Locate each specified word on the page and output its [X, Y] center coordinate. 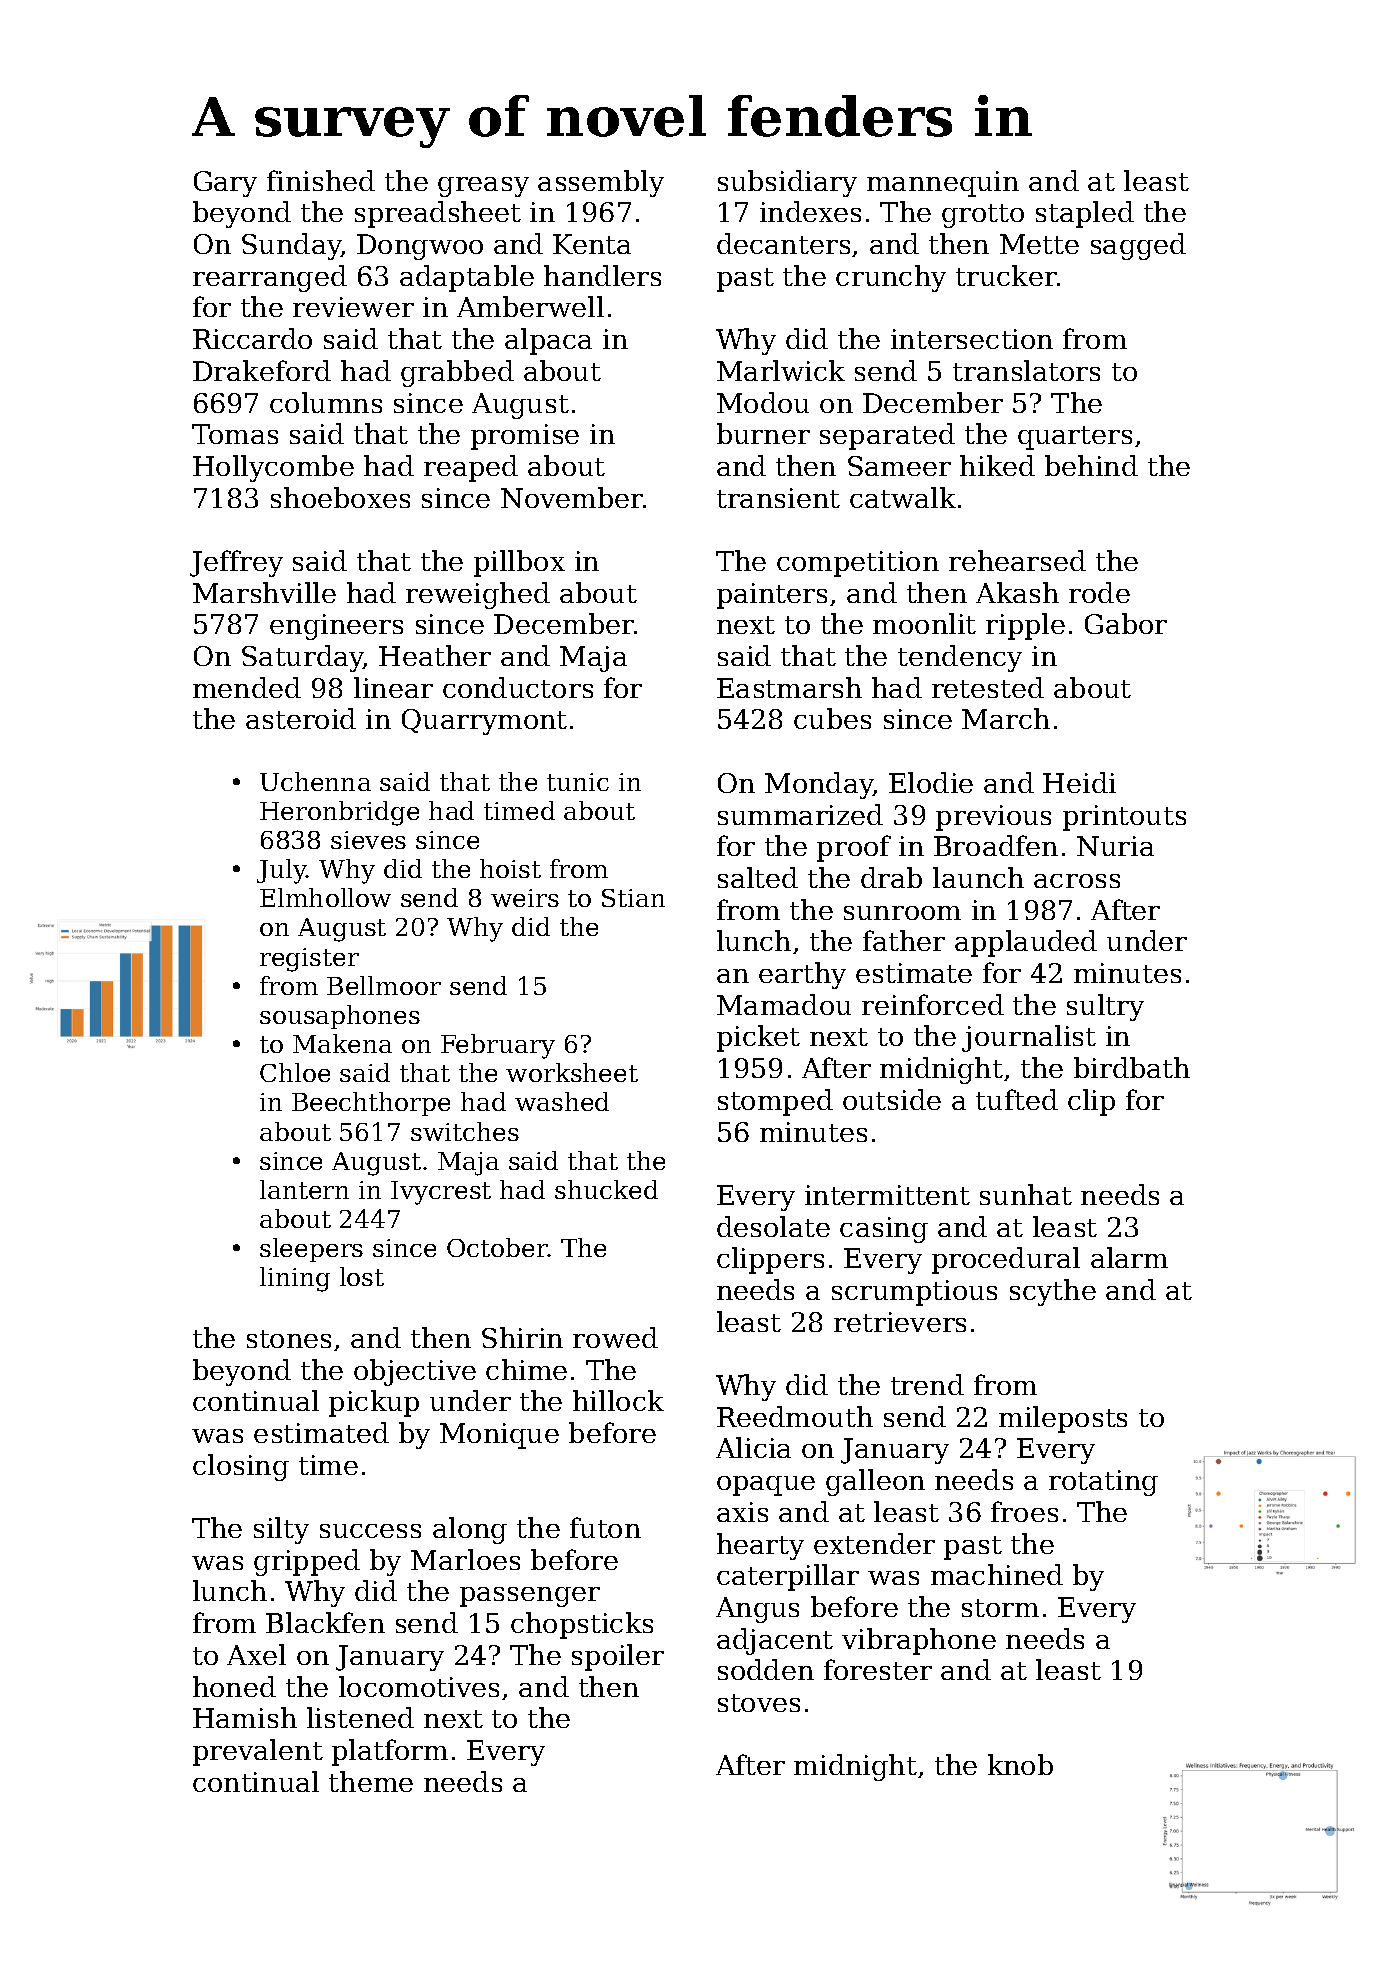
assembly [601, 183]
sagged [1138, 246]
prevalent [258, 1752]
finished [321, 180]
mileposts [1063, 1419]
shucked [606, 1189]
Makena [342, 1043]
